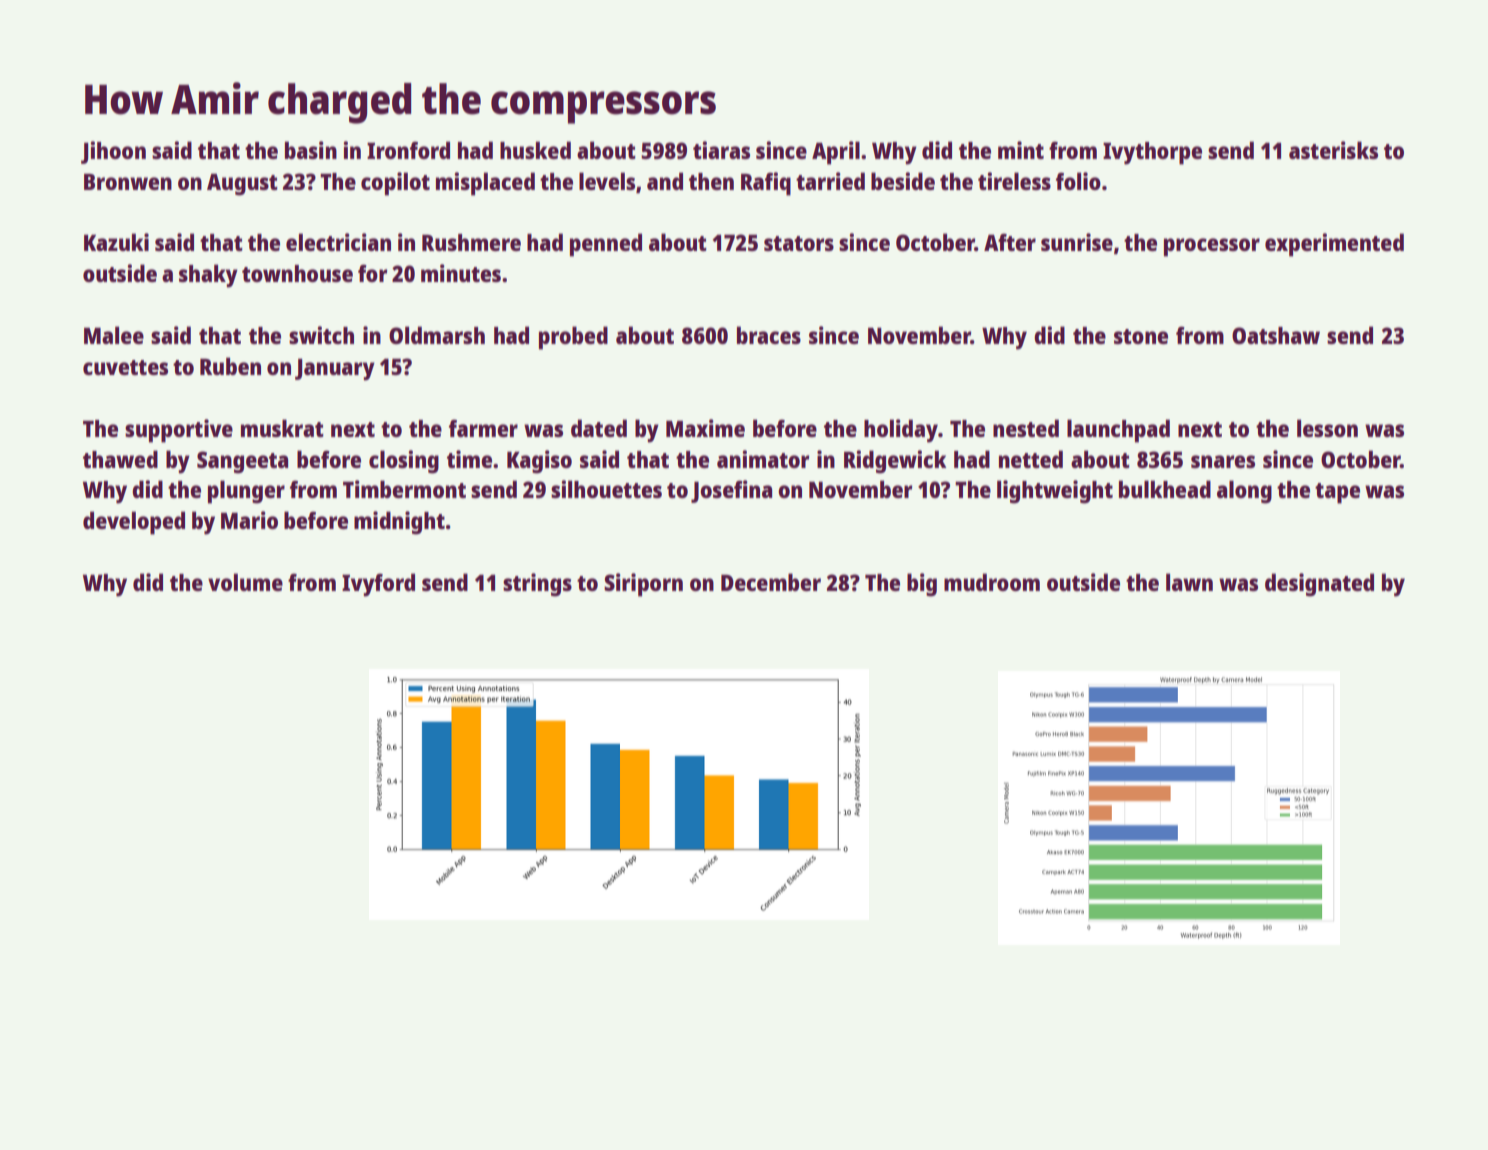 The width and height of the page is (1488, 1150). Describe the element at coordinates (1026, 428) in the page. I see `nested` at that location.
